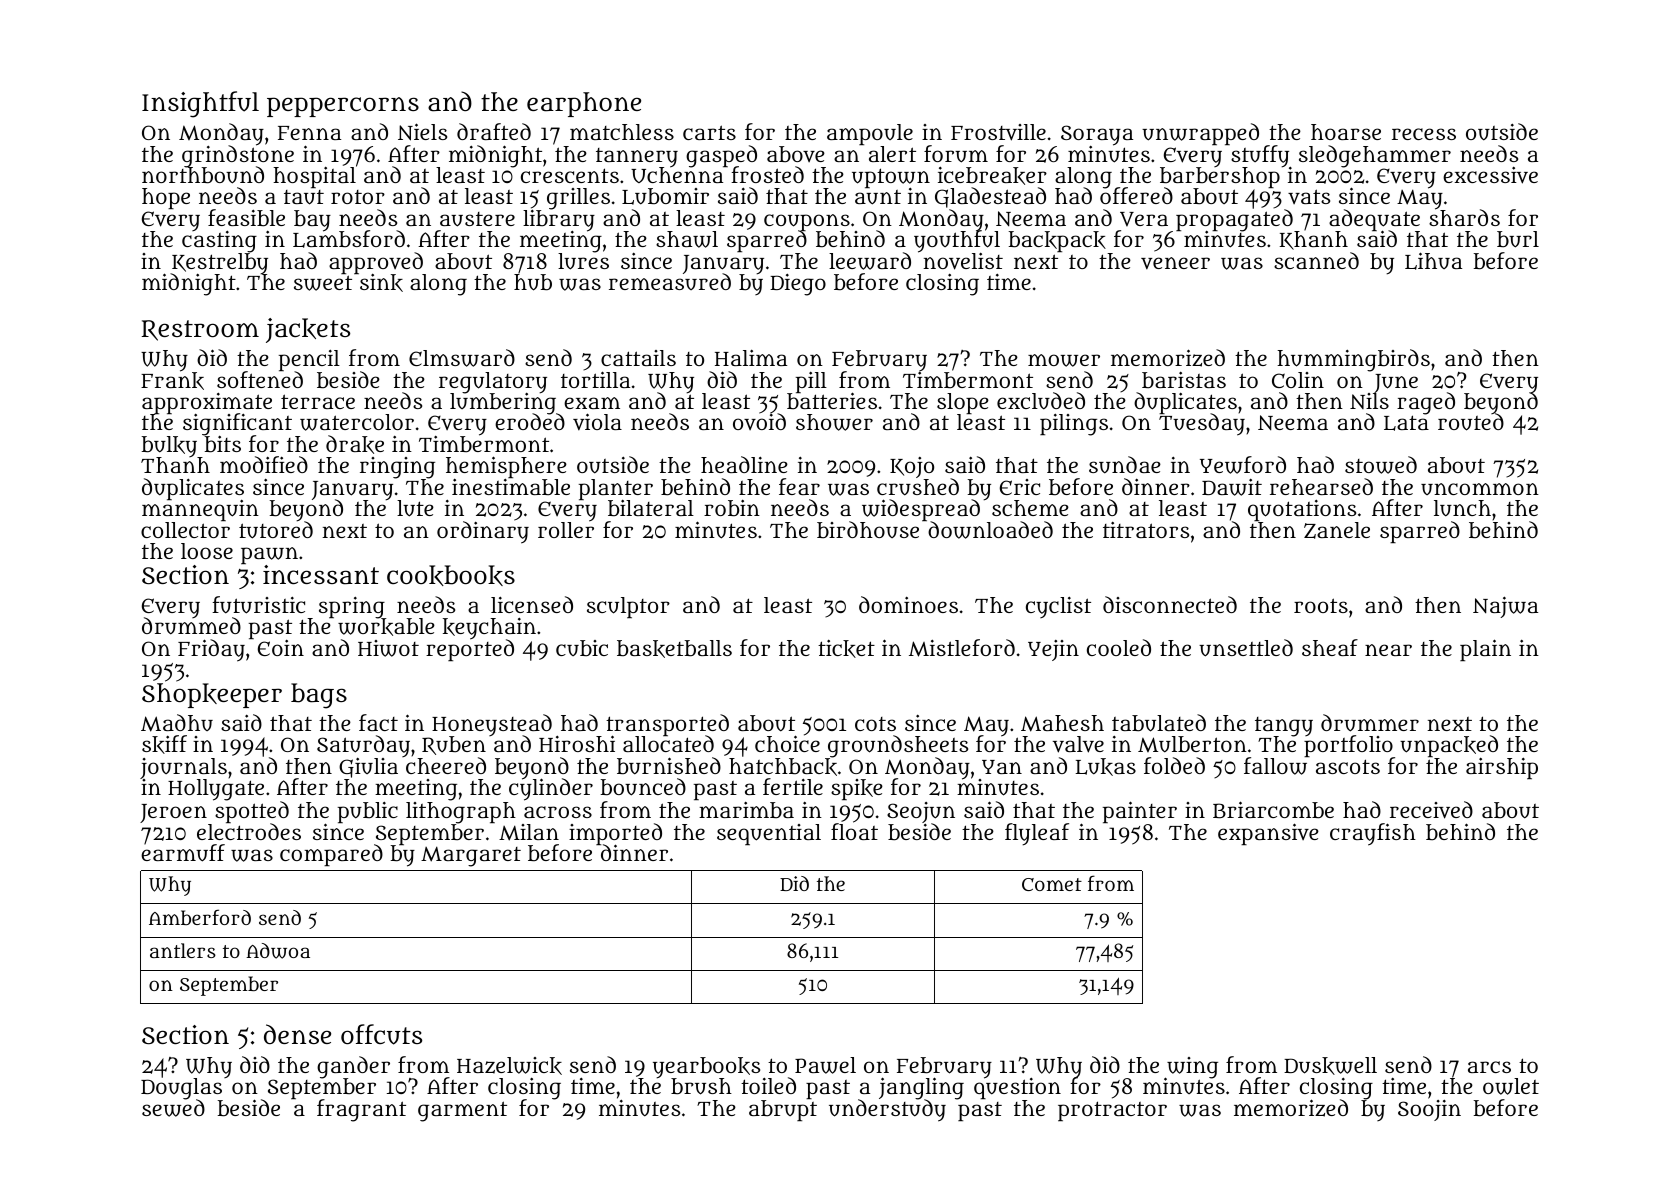  I want to click on choice, so click(787, 744).
